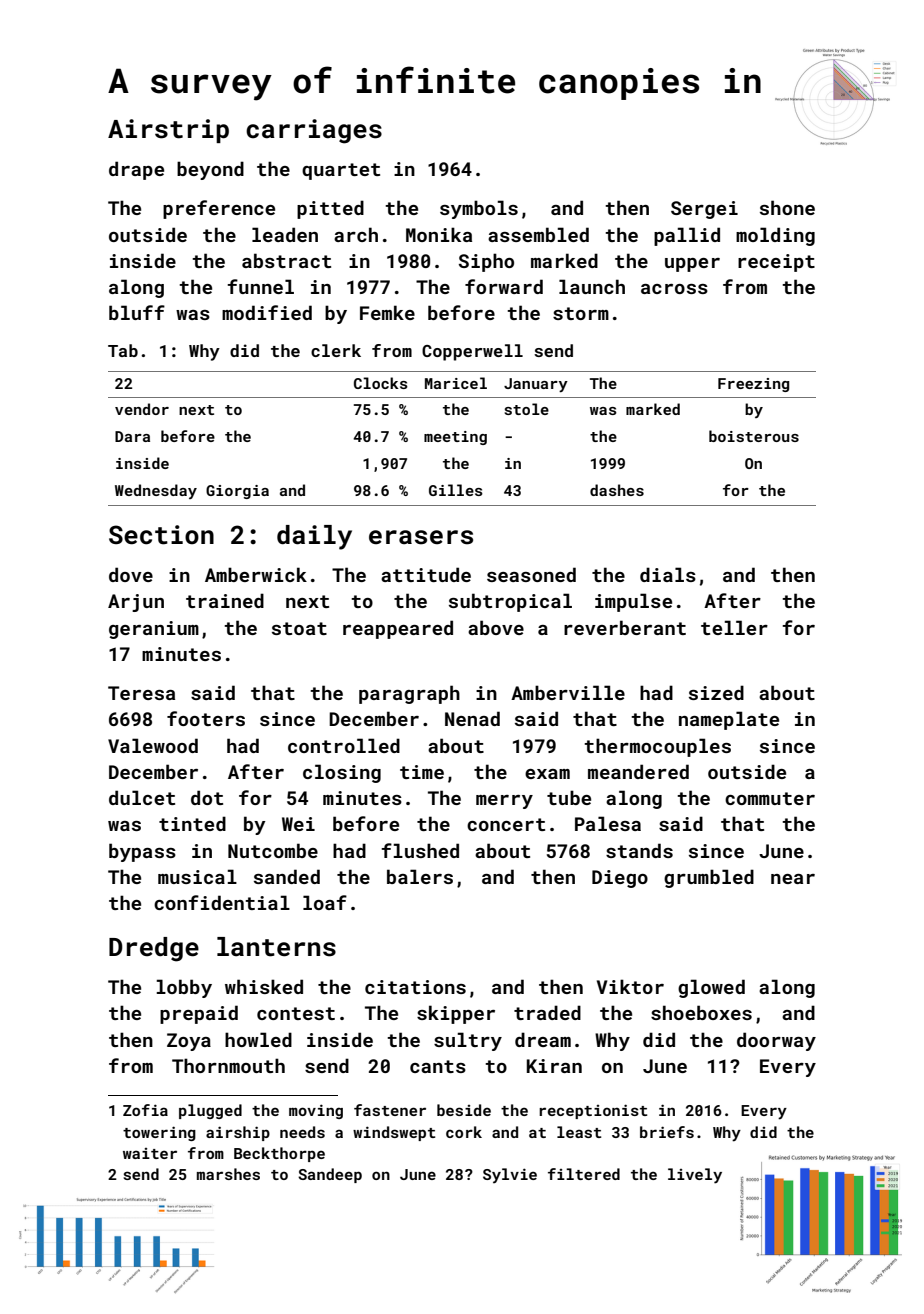 Image resolution: width=924 pixels, height=1314 pixels. What do you see at coordinates (753, 385) in the screenshot?
I see `Freezing` at bounding box center [753, 385].
